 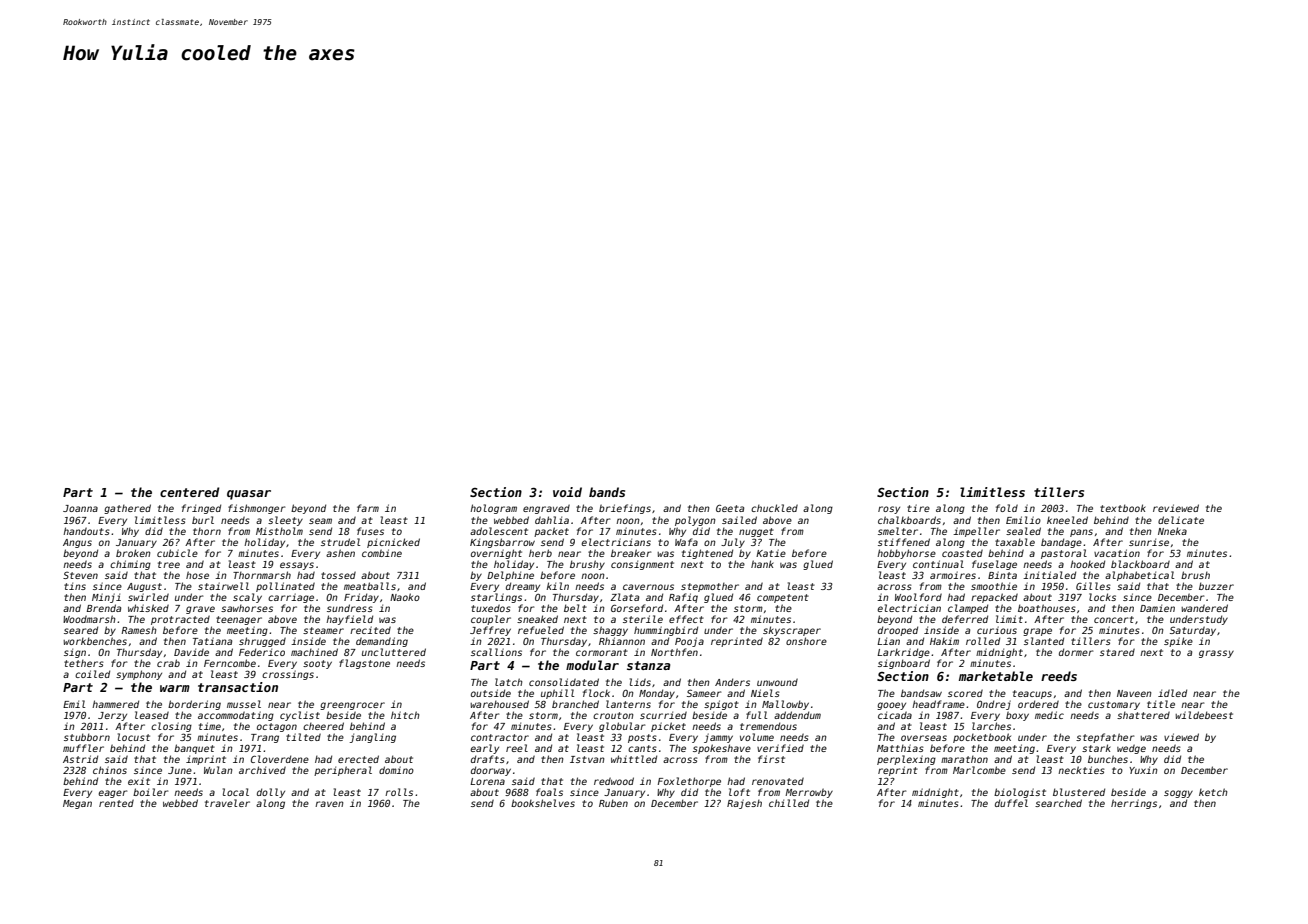 I want to click on idled, so click(x=1172, y=693).
